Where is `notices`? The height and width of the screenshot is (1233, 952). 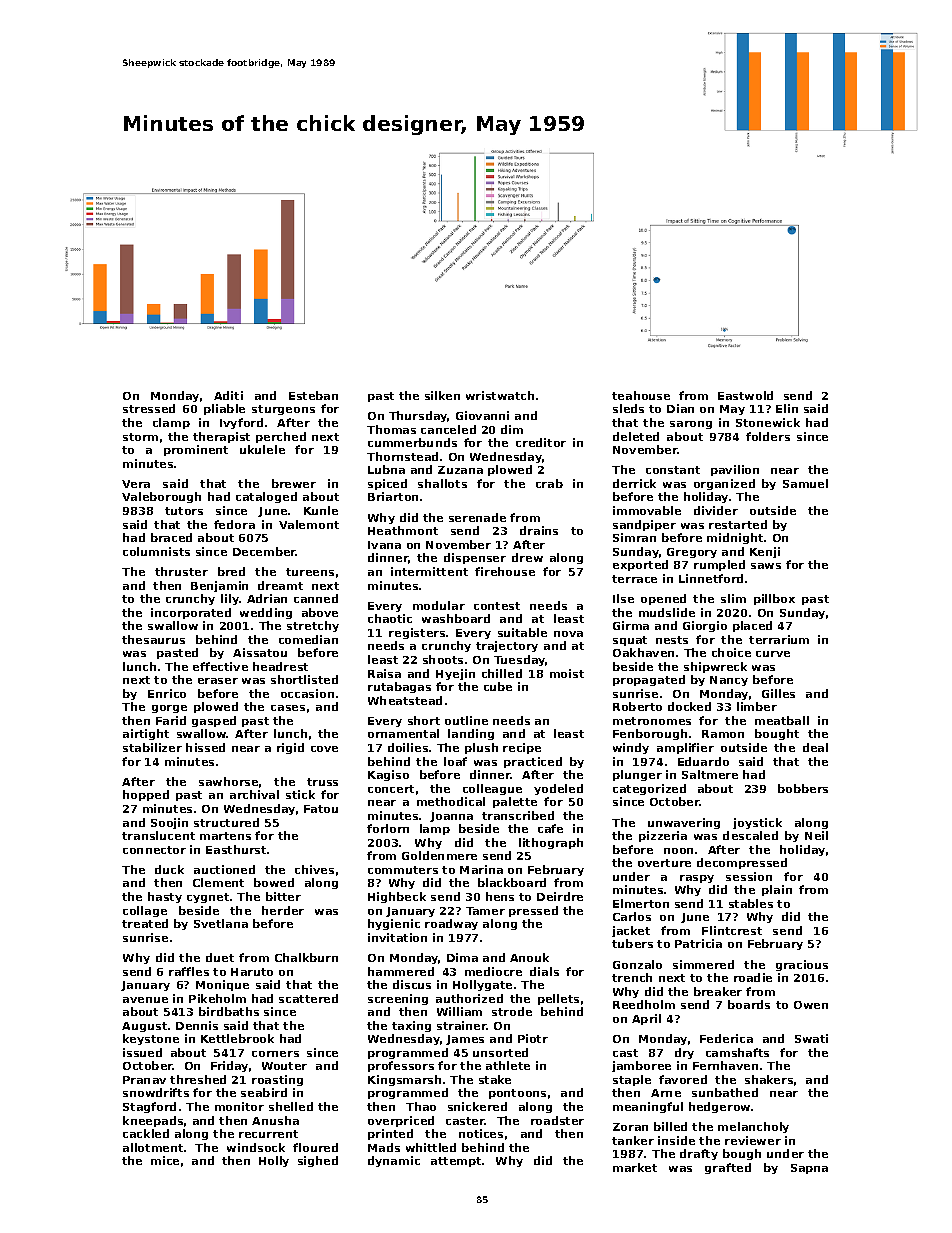
notices is located at coordinates (481, 1133).
